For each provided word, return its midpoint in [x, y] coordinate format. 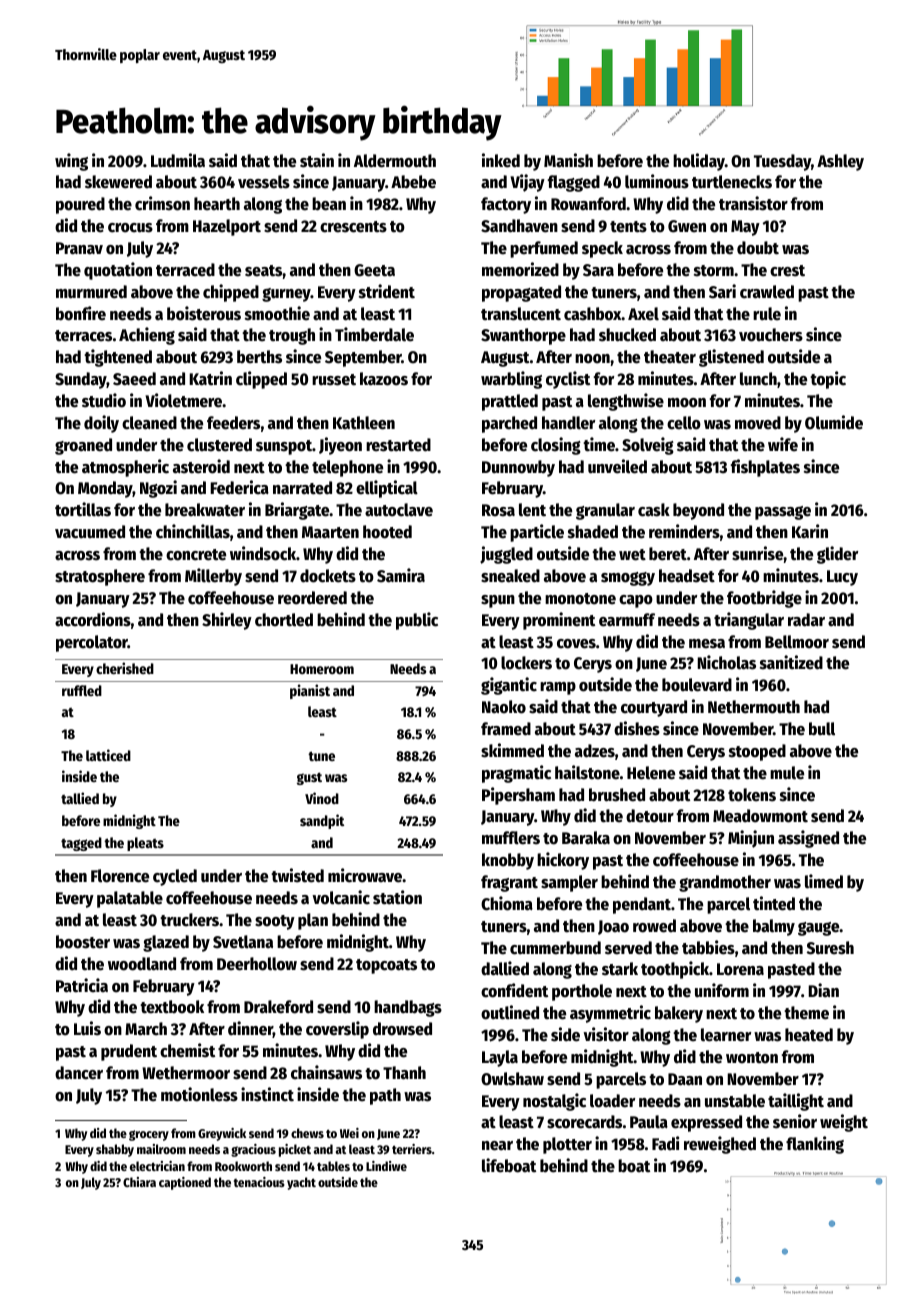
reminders [684, 531]
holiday [699, 162]
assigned [808, 839]
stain [317, 160]
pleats [145, 844]
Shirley [227, 621]
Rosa [498, 510]
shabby [115, 1150]
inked [501, 160]
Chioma [507, 903]
